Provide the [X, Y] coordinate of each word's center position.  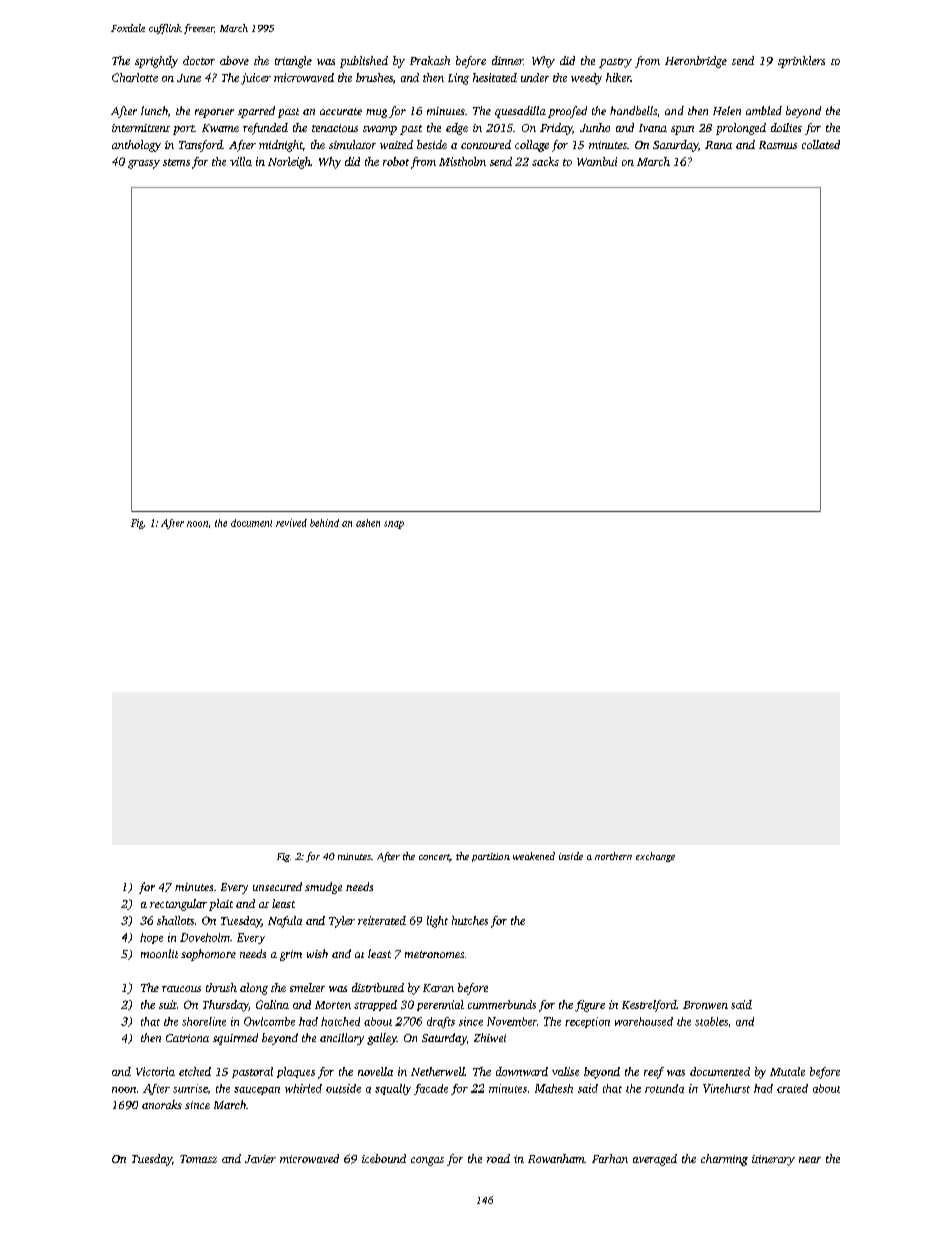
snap [394, 525]
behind [324, 523]
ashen [368, 523]
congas [427, 1161]
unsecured [277, 886]
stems [176, 162]
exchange [655, 857]
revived [291, 523]
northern [613, 856]
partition [491, 857]
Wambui [597, 161]
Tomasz [198, 1159]
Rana [718, 145]
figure [590, 1006]
